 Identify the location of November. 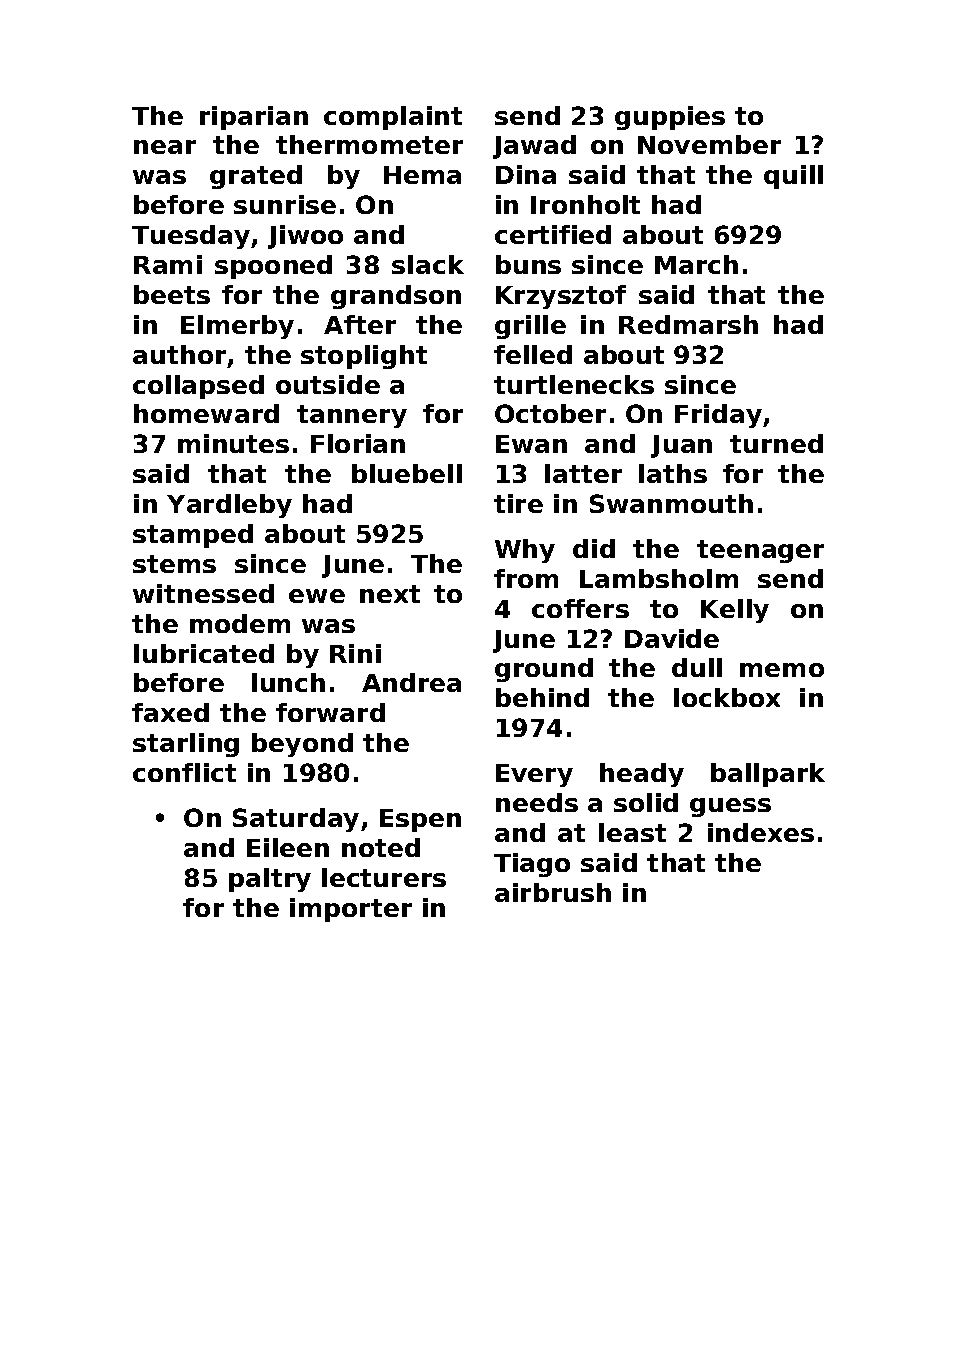
(709, 144).
